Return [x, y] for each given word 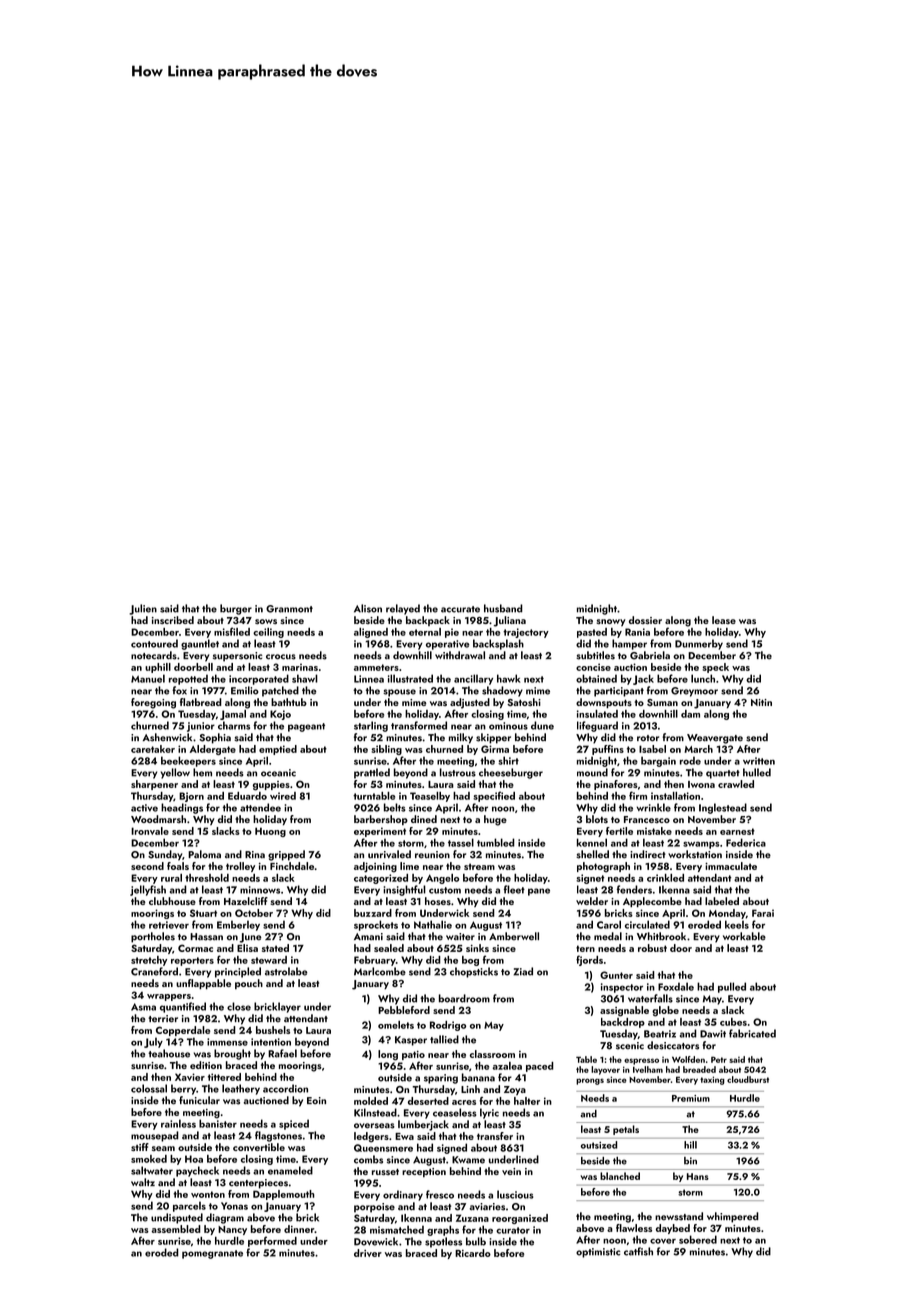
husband [503, 608]
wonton [208, 1194]
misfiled [232, 631]
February [375, 961]
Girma [495, 749]
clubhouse [172, 901]
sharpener [154, 785]
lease [724, 620]
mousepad [155, 1136]
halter [527, 1101]
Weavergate [715, 739]
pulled [732, 987]
